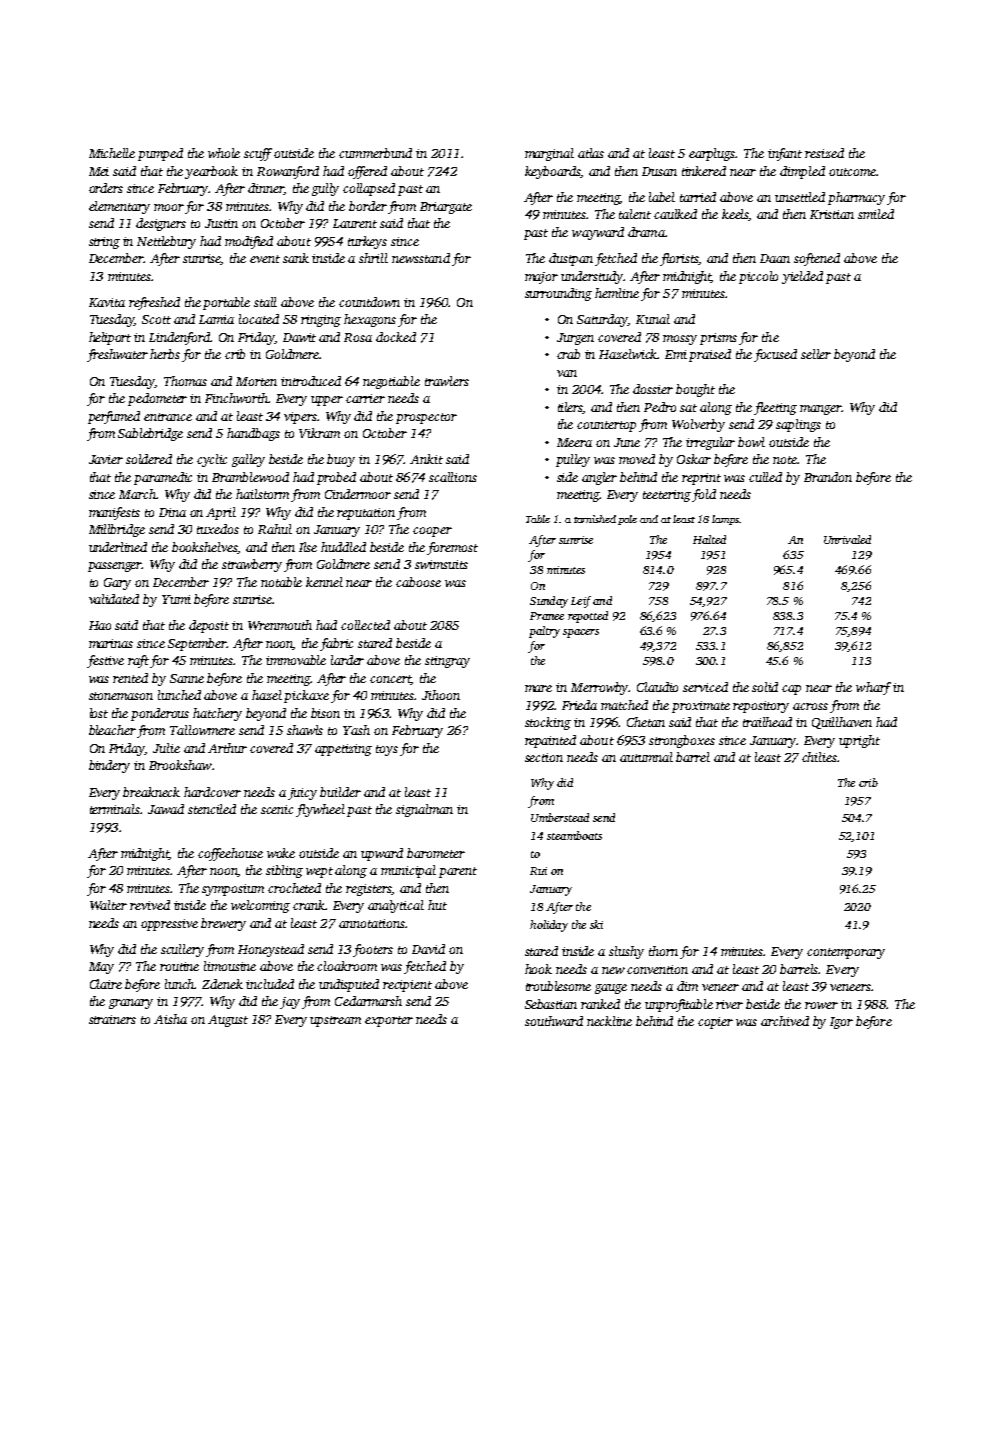 The height and width of the page is (1453, 1004). What do you see at coordinates (824, 153) in the page?
I see `resized` at bounding box center [824, 153].
